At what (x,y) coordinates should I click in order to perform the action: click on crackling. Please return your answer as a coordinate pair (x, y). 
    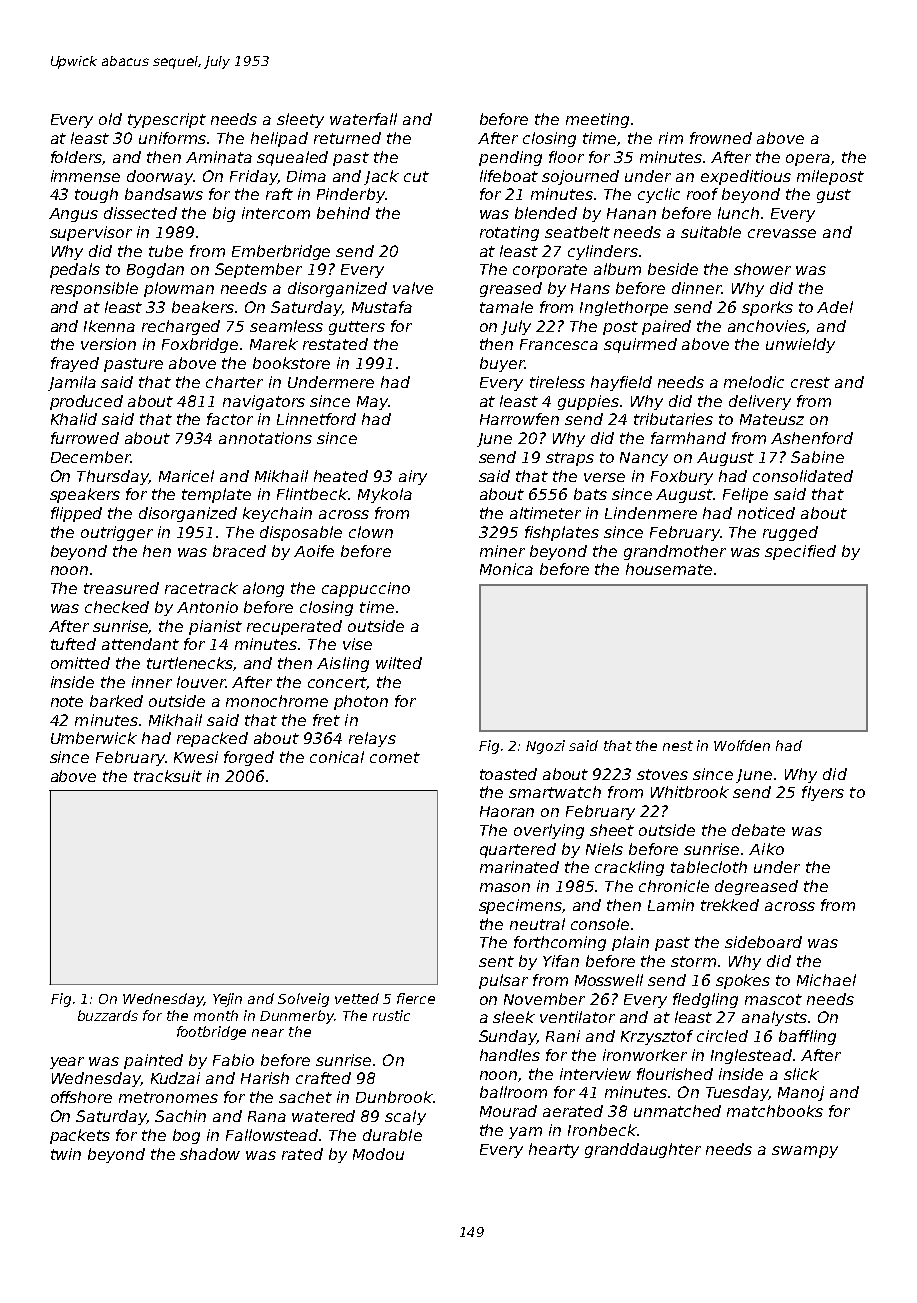
    Looking at the image, I should click on (629, 868).
